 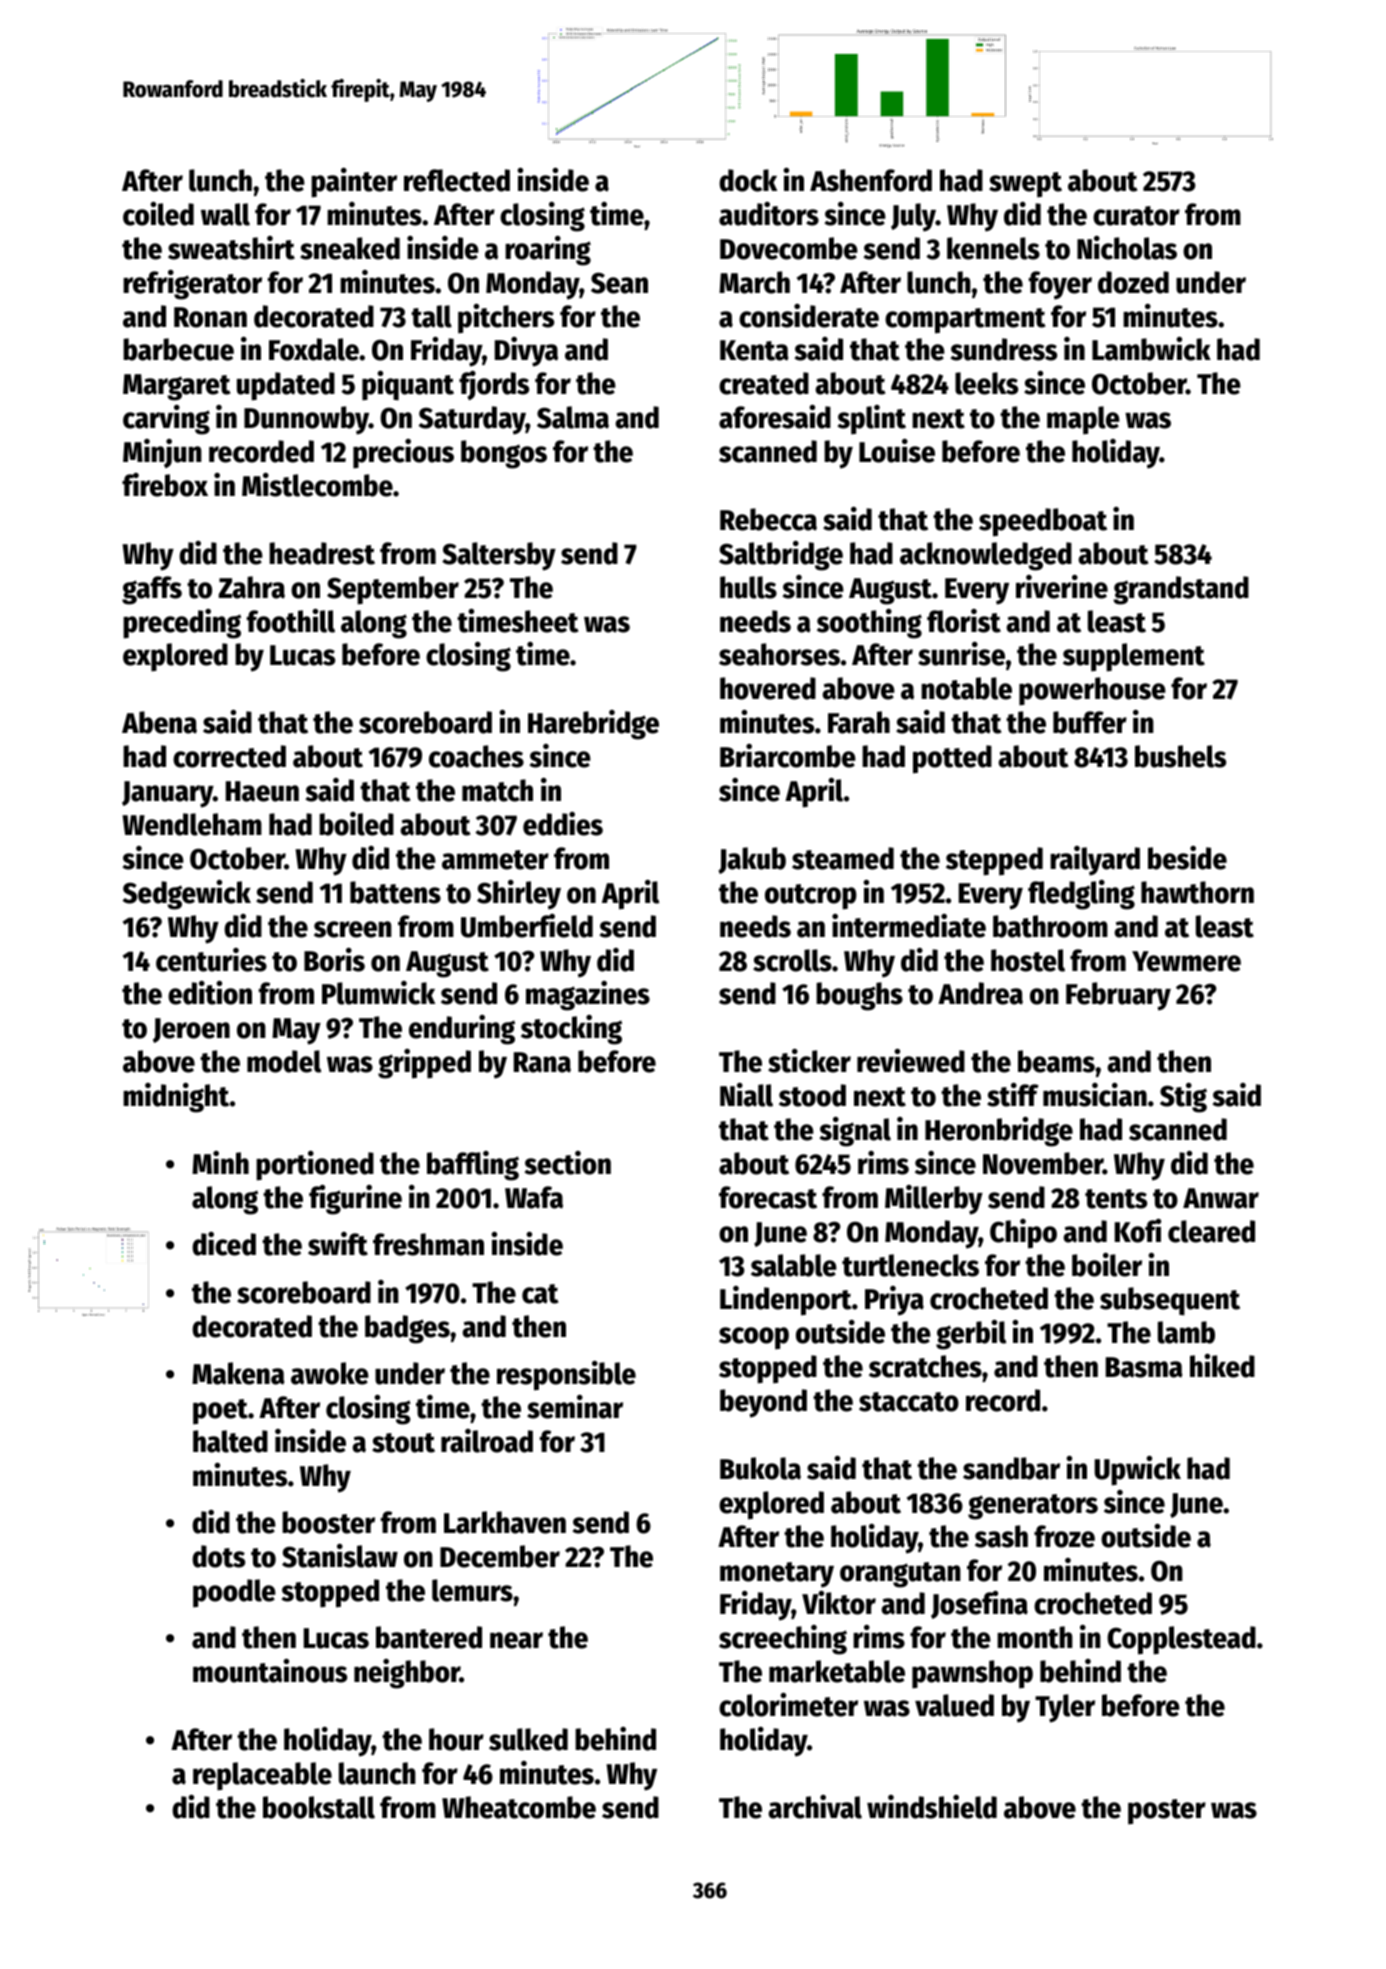 What do you see at coordinates (1197, 892) in the screenshot?
I see `hawthorn` at bounding box center [1197, 892].
